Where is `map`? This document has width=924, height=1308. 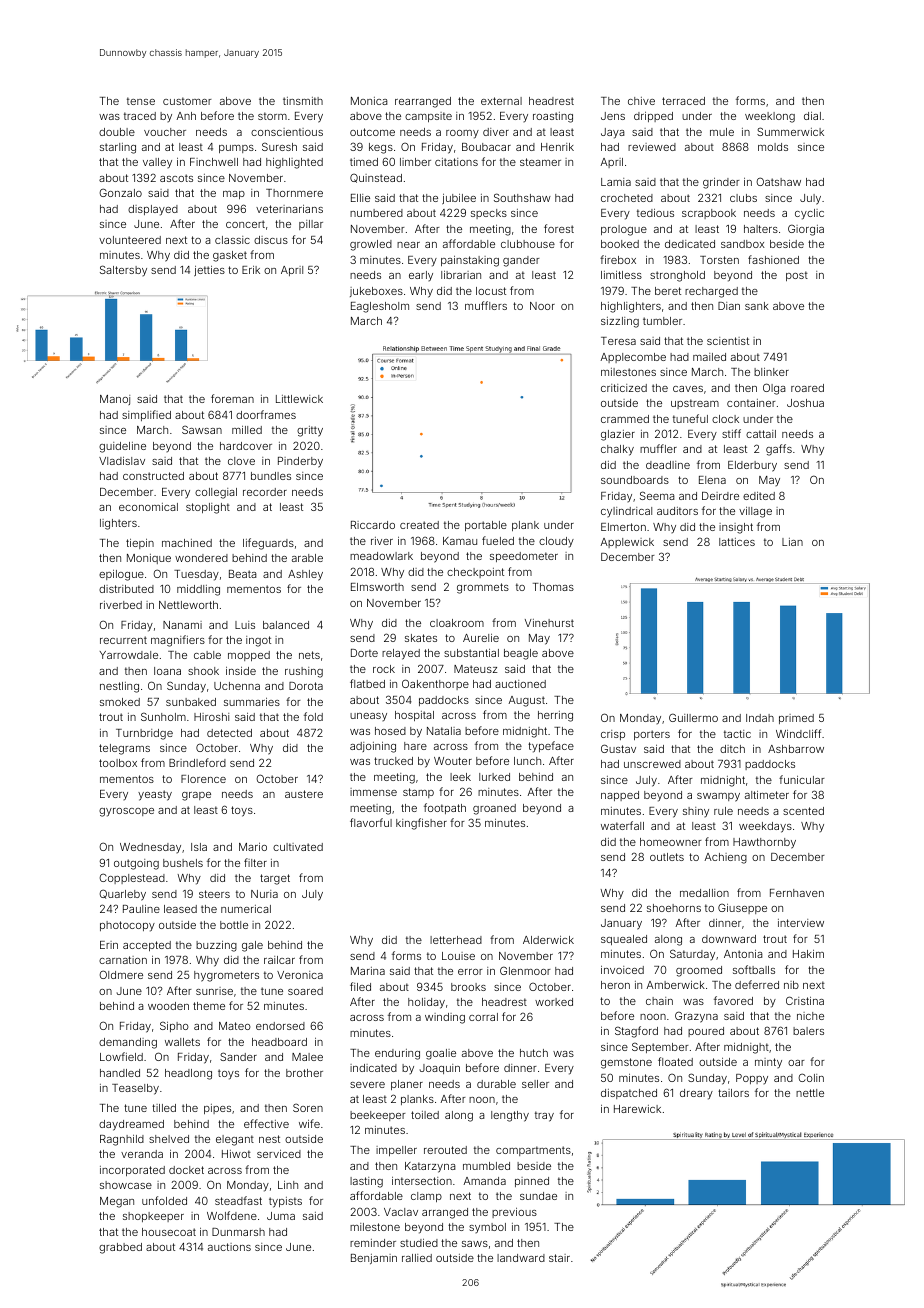 map is located at coordinates (234, 195).
